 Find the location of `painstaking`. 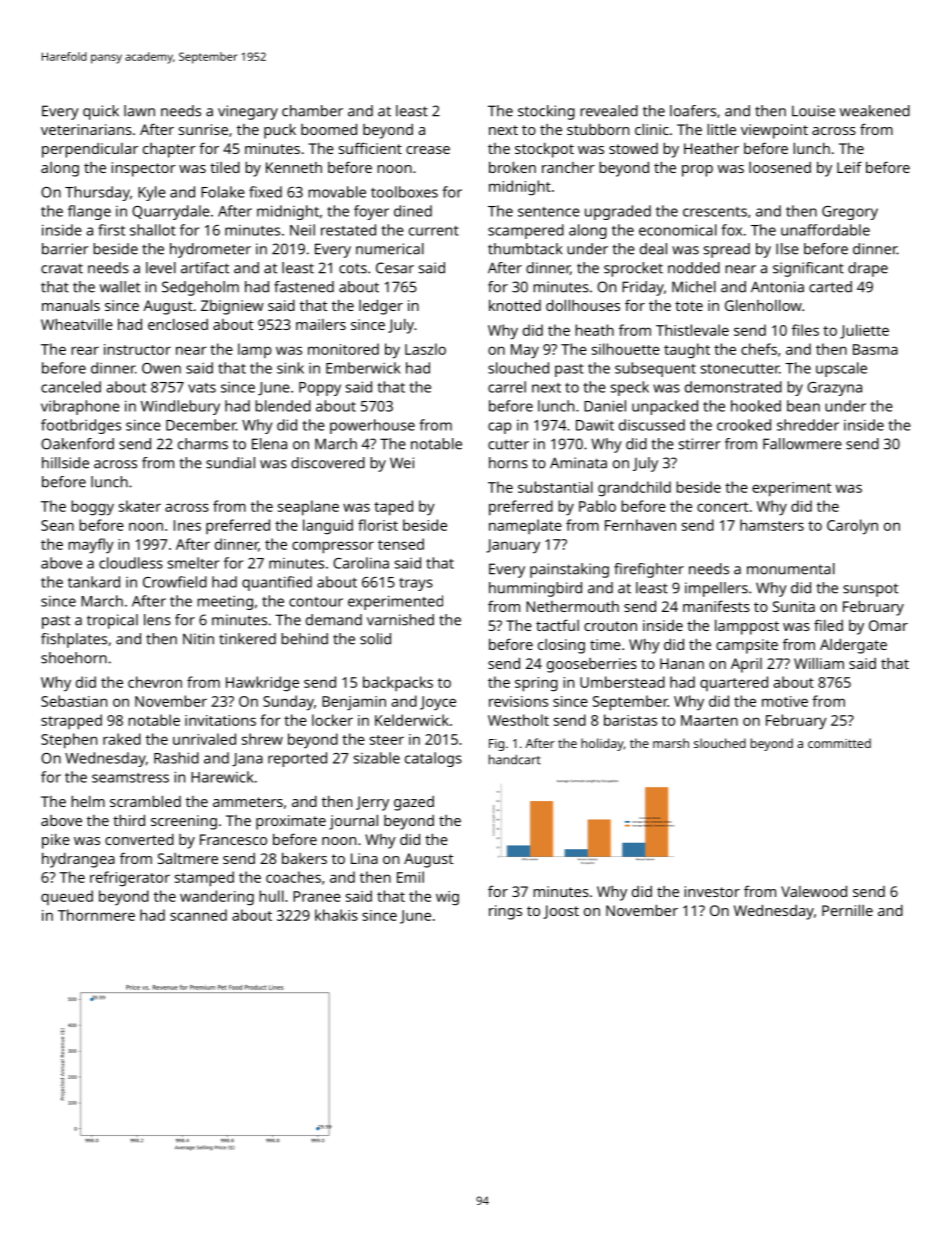

painstaking is located at coordinates (569, 570).
